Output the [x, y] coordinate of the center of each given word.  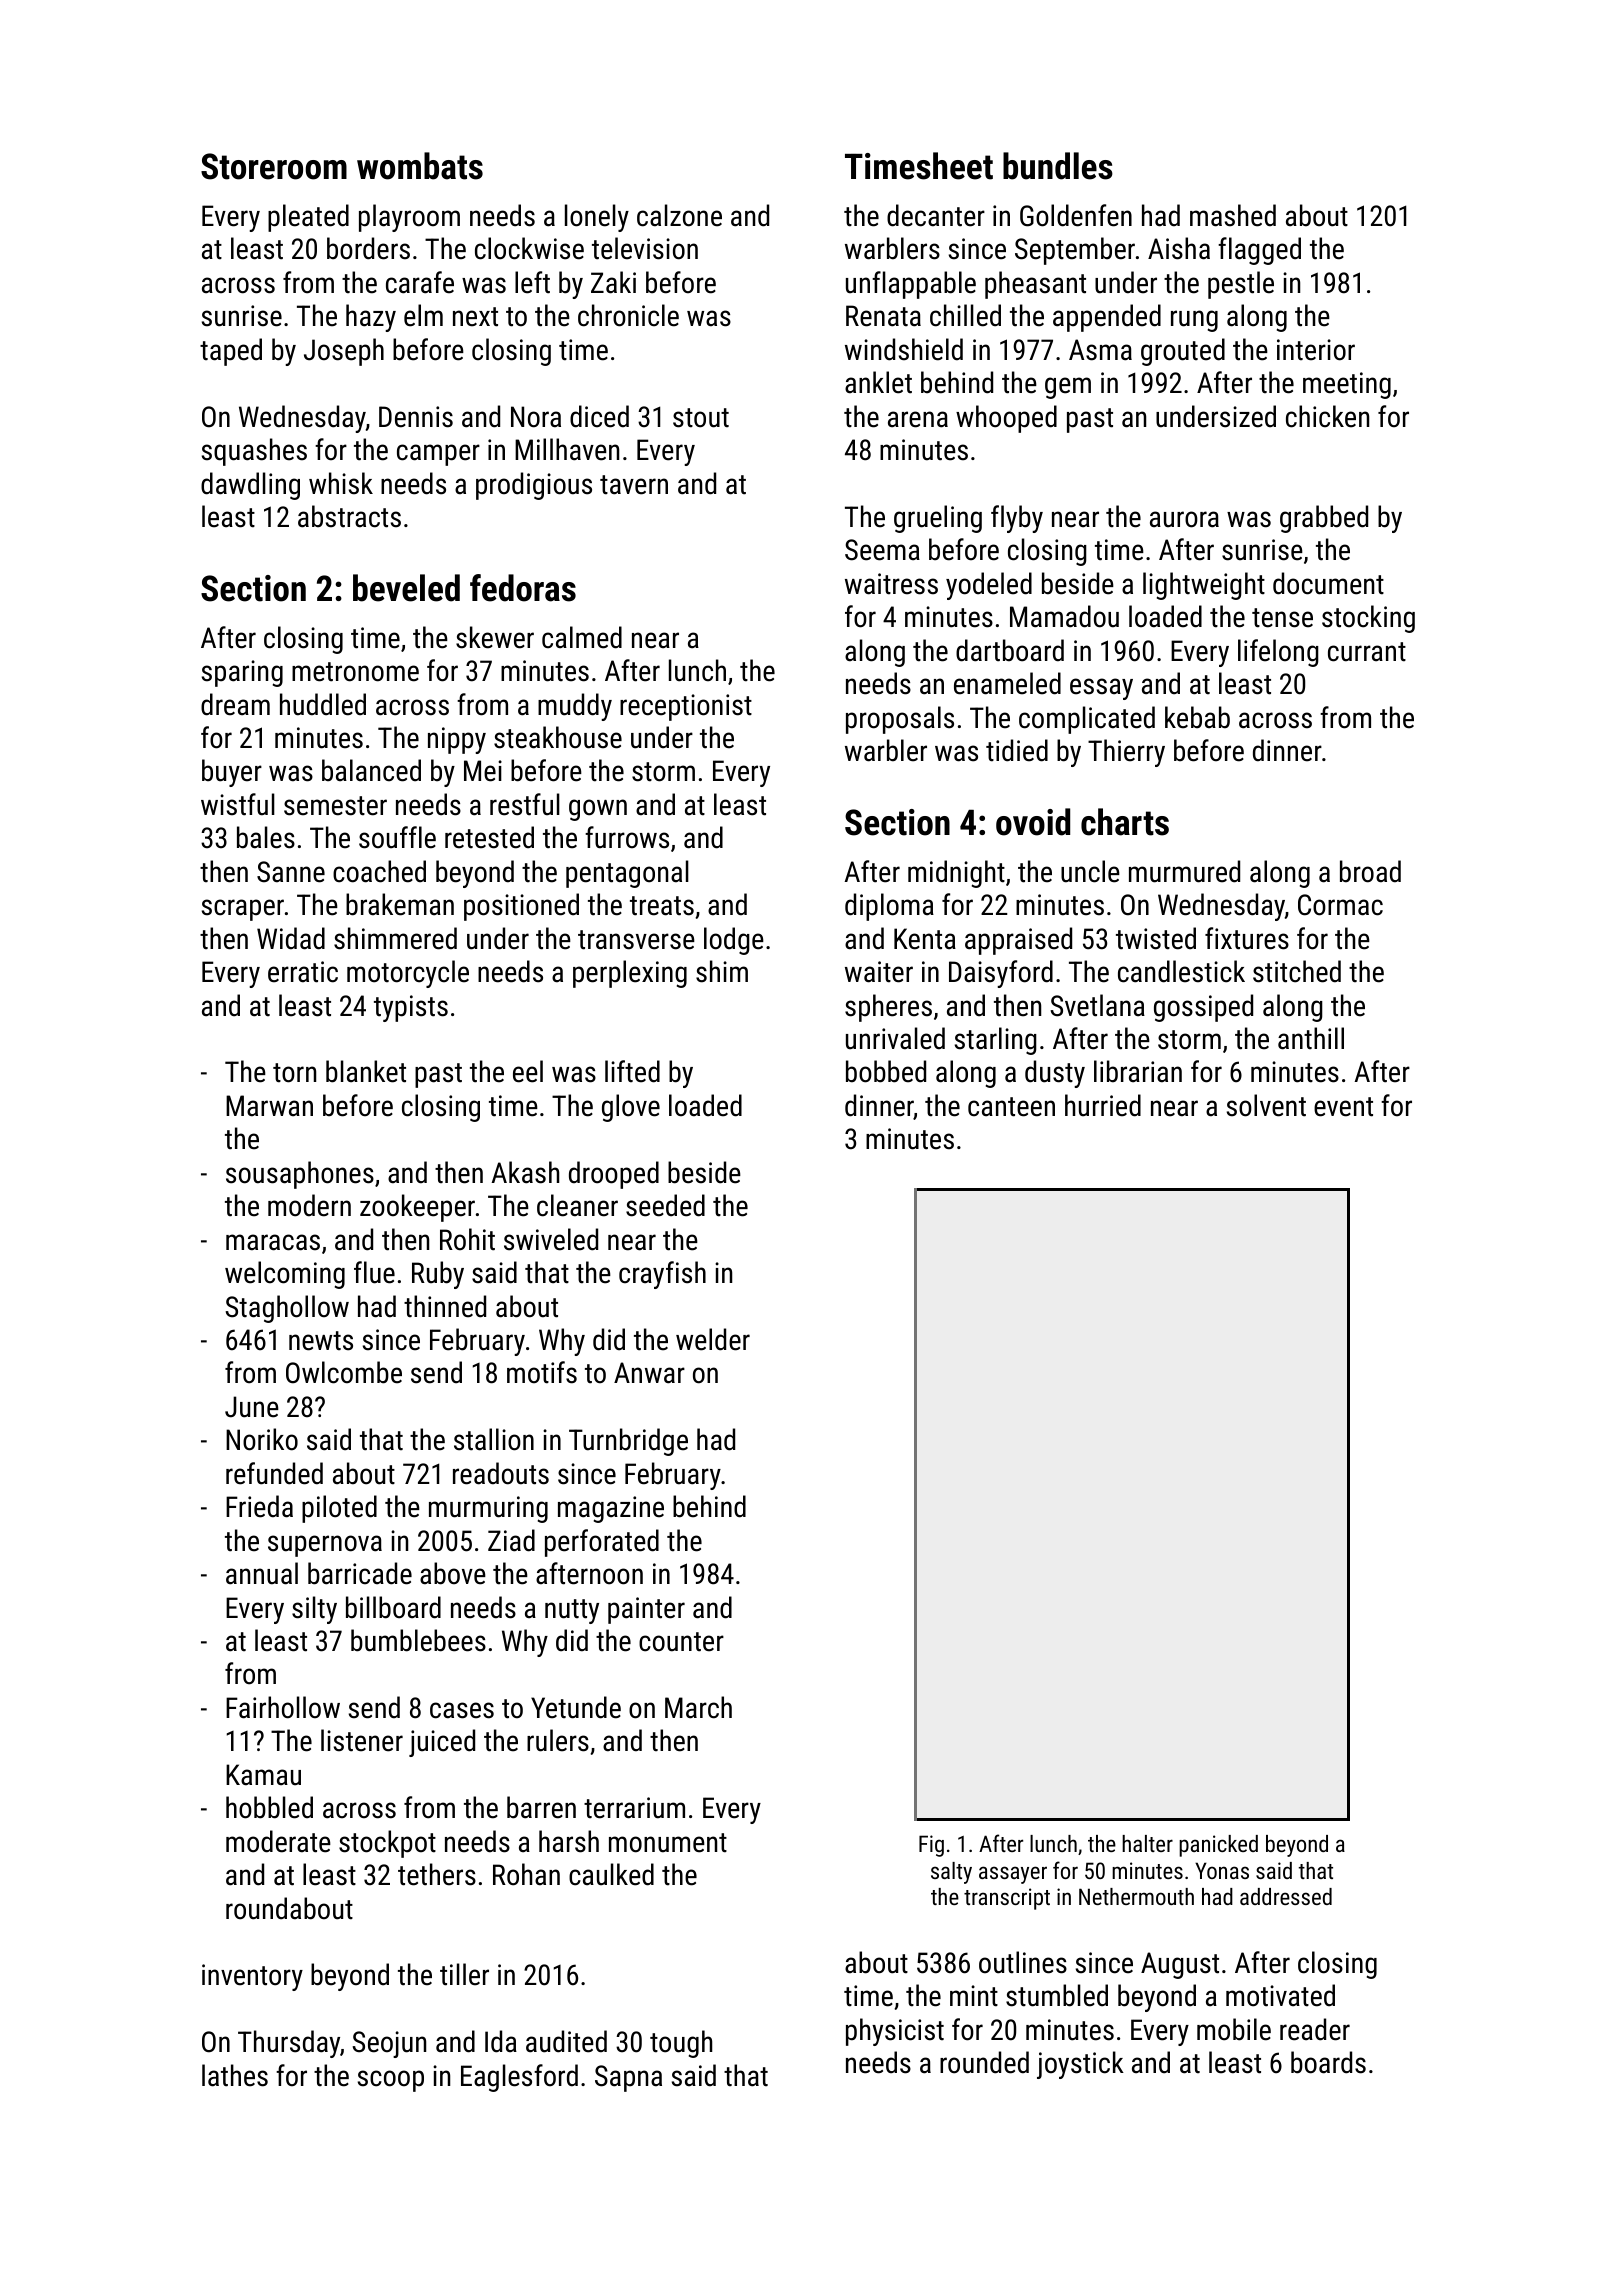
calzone [679, 215]
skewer [495, 637]
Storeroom [274, 166]
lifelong [1278, 653]
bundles [1058, 166]
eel [528, 1071]
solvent [1266, 1105]
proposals [900, 720]
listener [362, 1740]
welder [713, 1339]
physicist [895, 2032]
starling [996, 1041]
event [1343, 1107]
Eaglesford [519, 2078]
